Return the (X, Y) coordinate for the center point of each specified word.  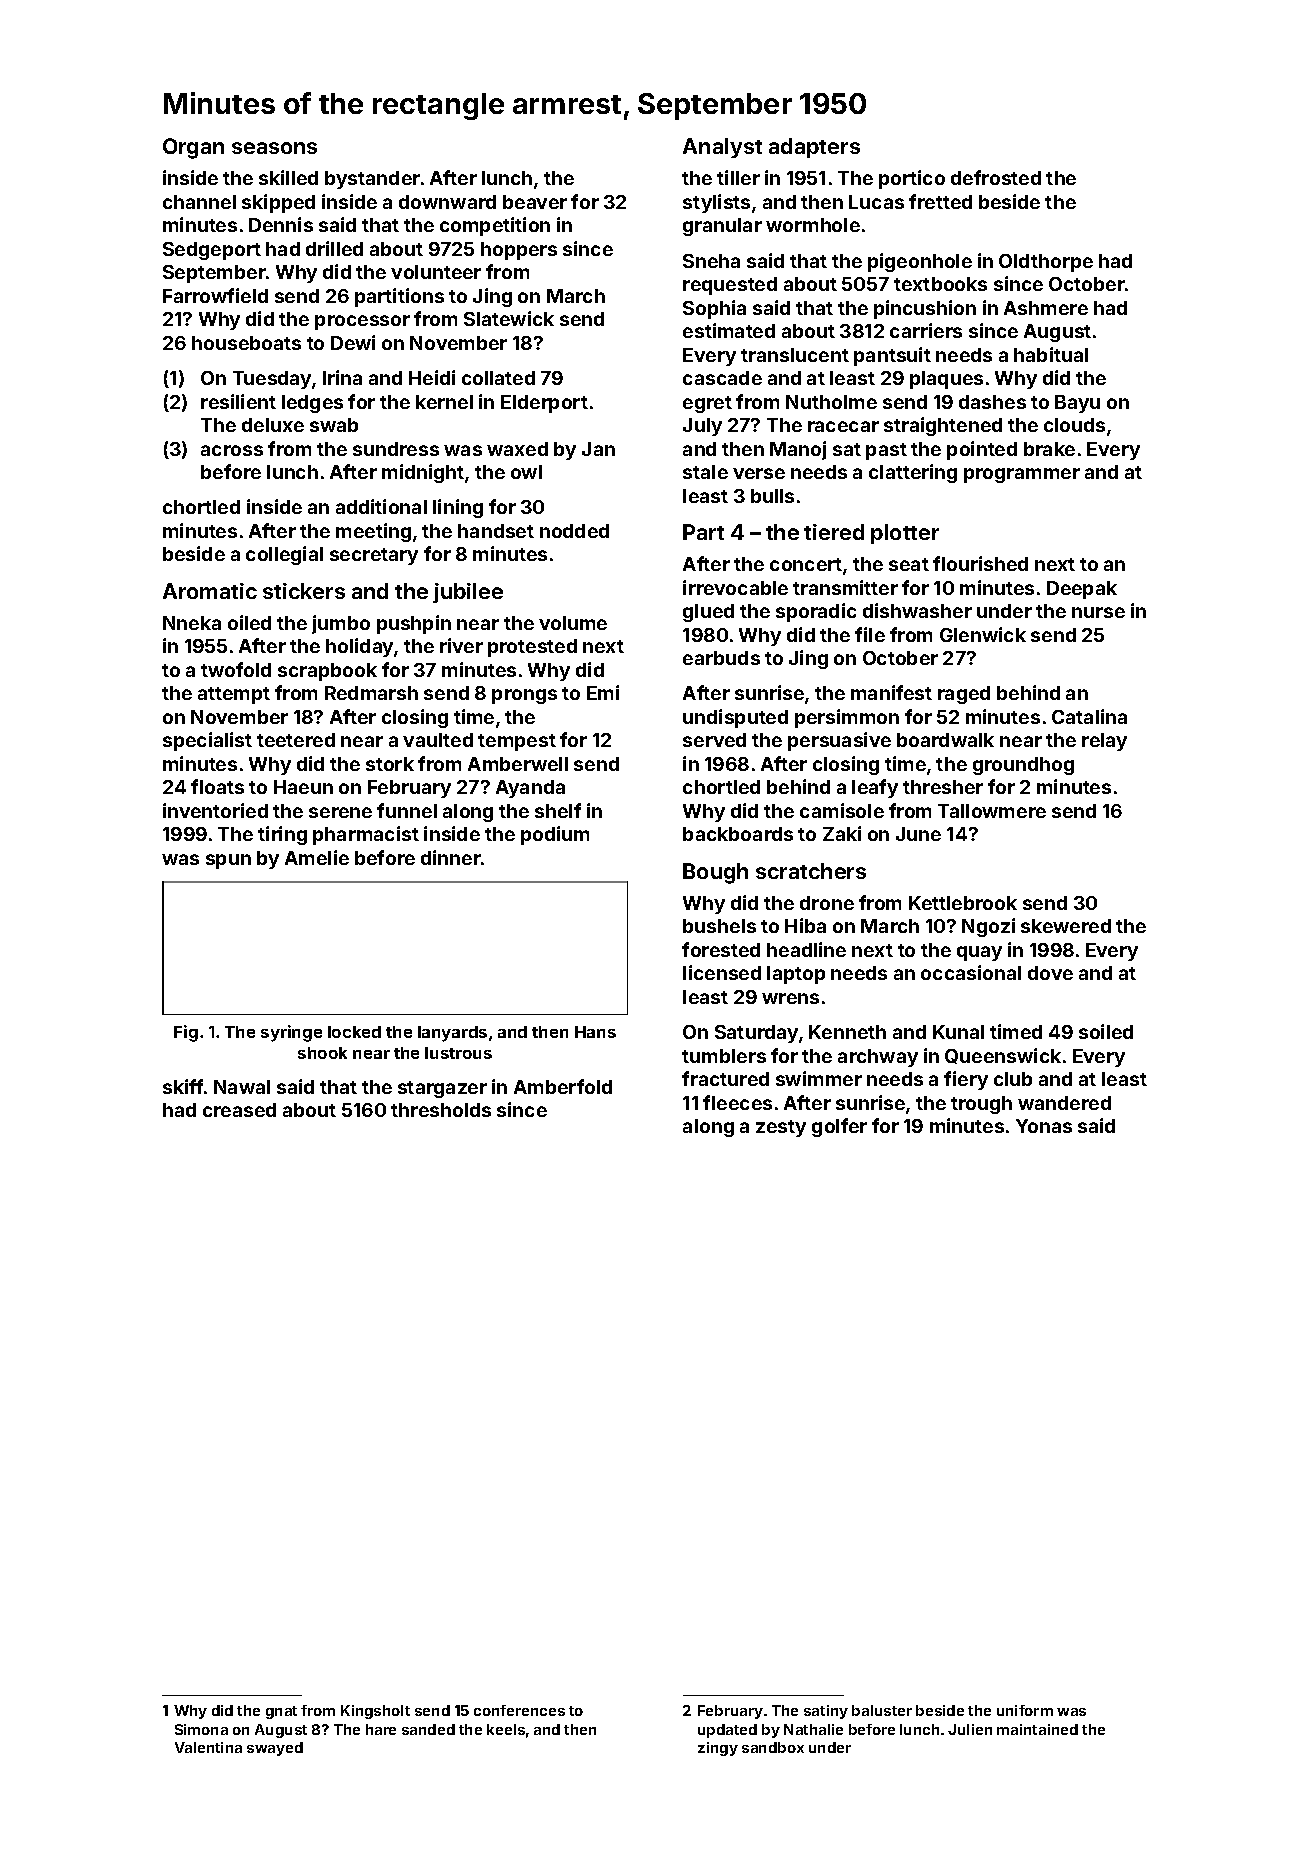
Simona (201, 1729)
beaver (535, 202)
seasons (274, 148)
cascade (722, 378)
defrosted (996, 177)
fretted (940, 201)
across (232, 450)
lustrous (458, 1053)
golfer (839, 1127)
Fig (186, 1033)
